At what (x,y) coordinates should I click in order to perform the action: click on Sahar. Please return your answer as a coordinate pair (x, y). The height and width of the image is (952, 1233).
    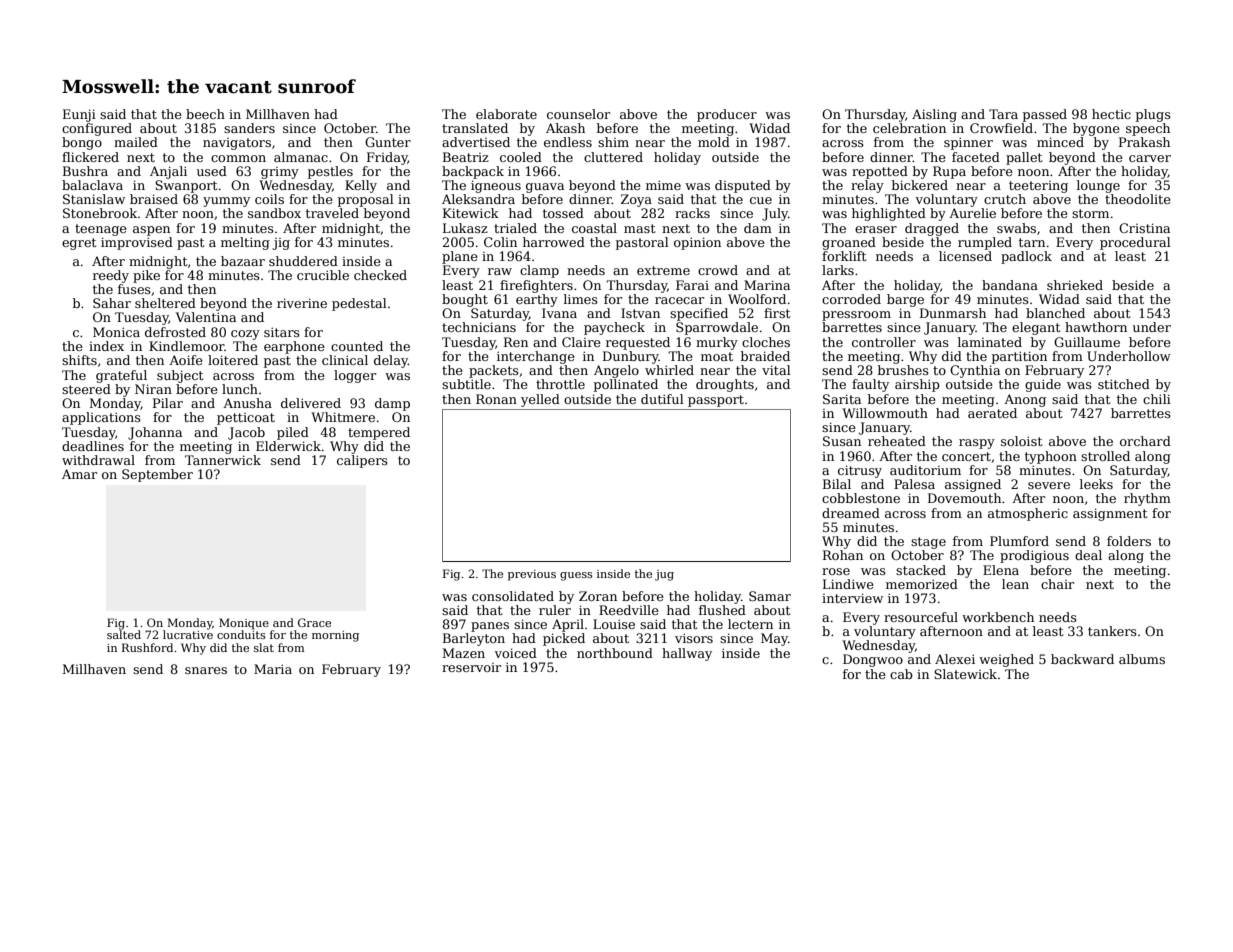
    Looking at the image, I should click on (112, 303).
